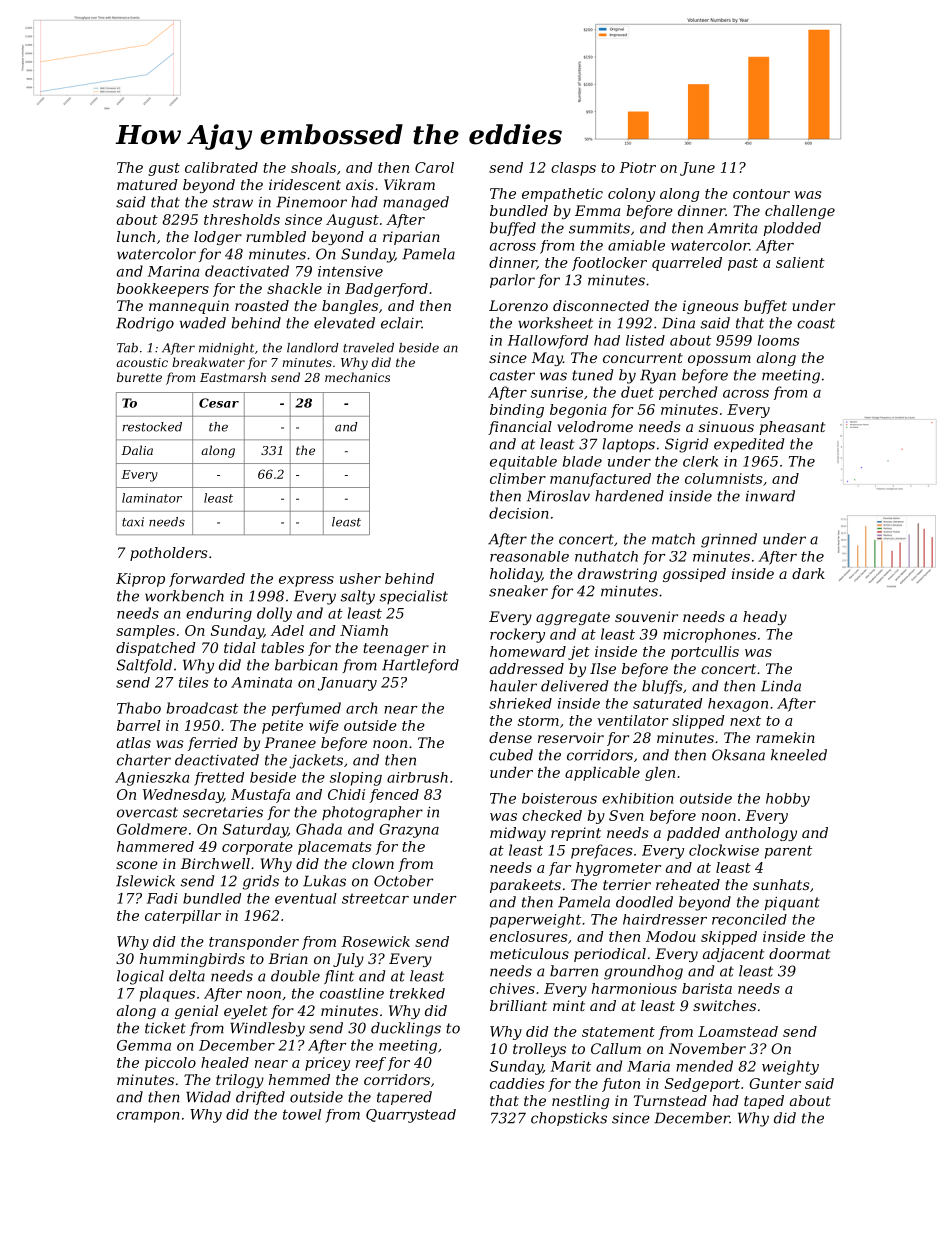 Image resolution: width=952 pixels, height=1233 pixels. I want to click on parlor, so click(512, 281).
